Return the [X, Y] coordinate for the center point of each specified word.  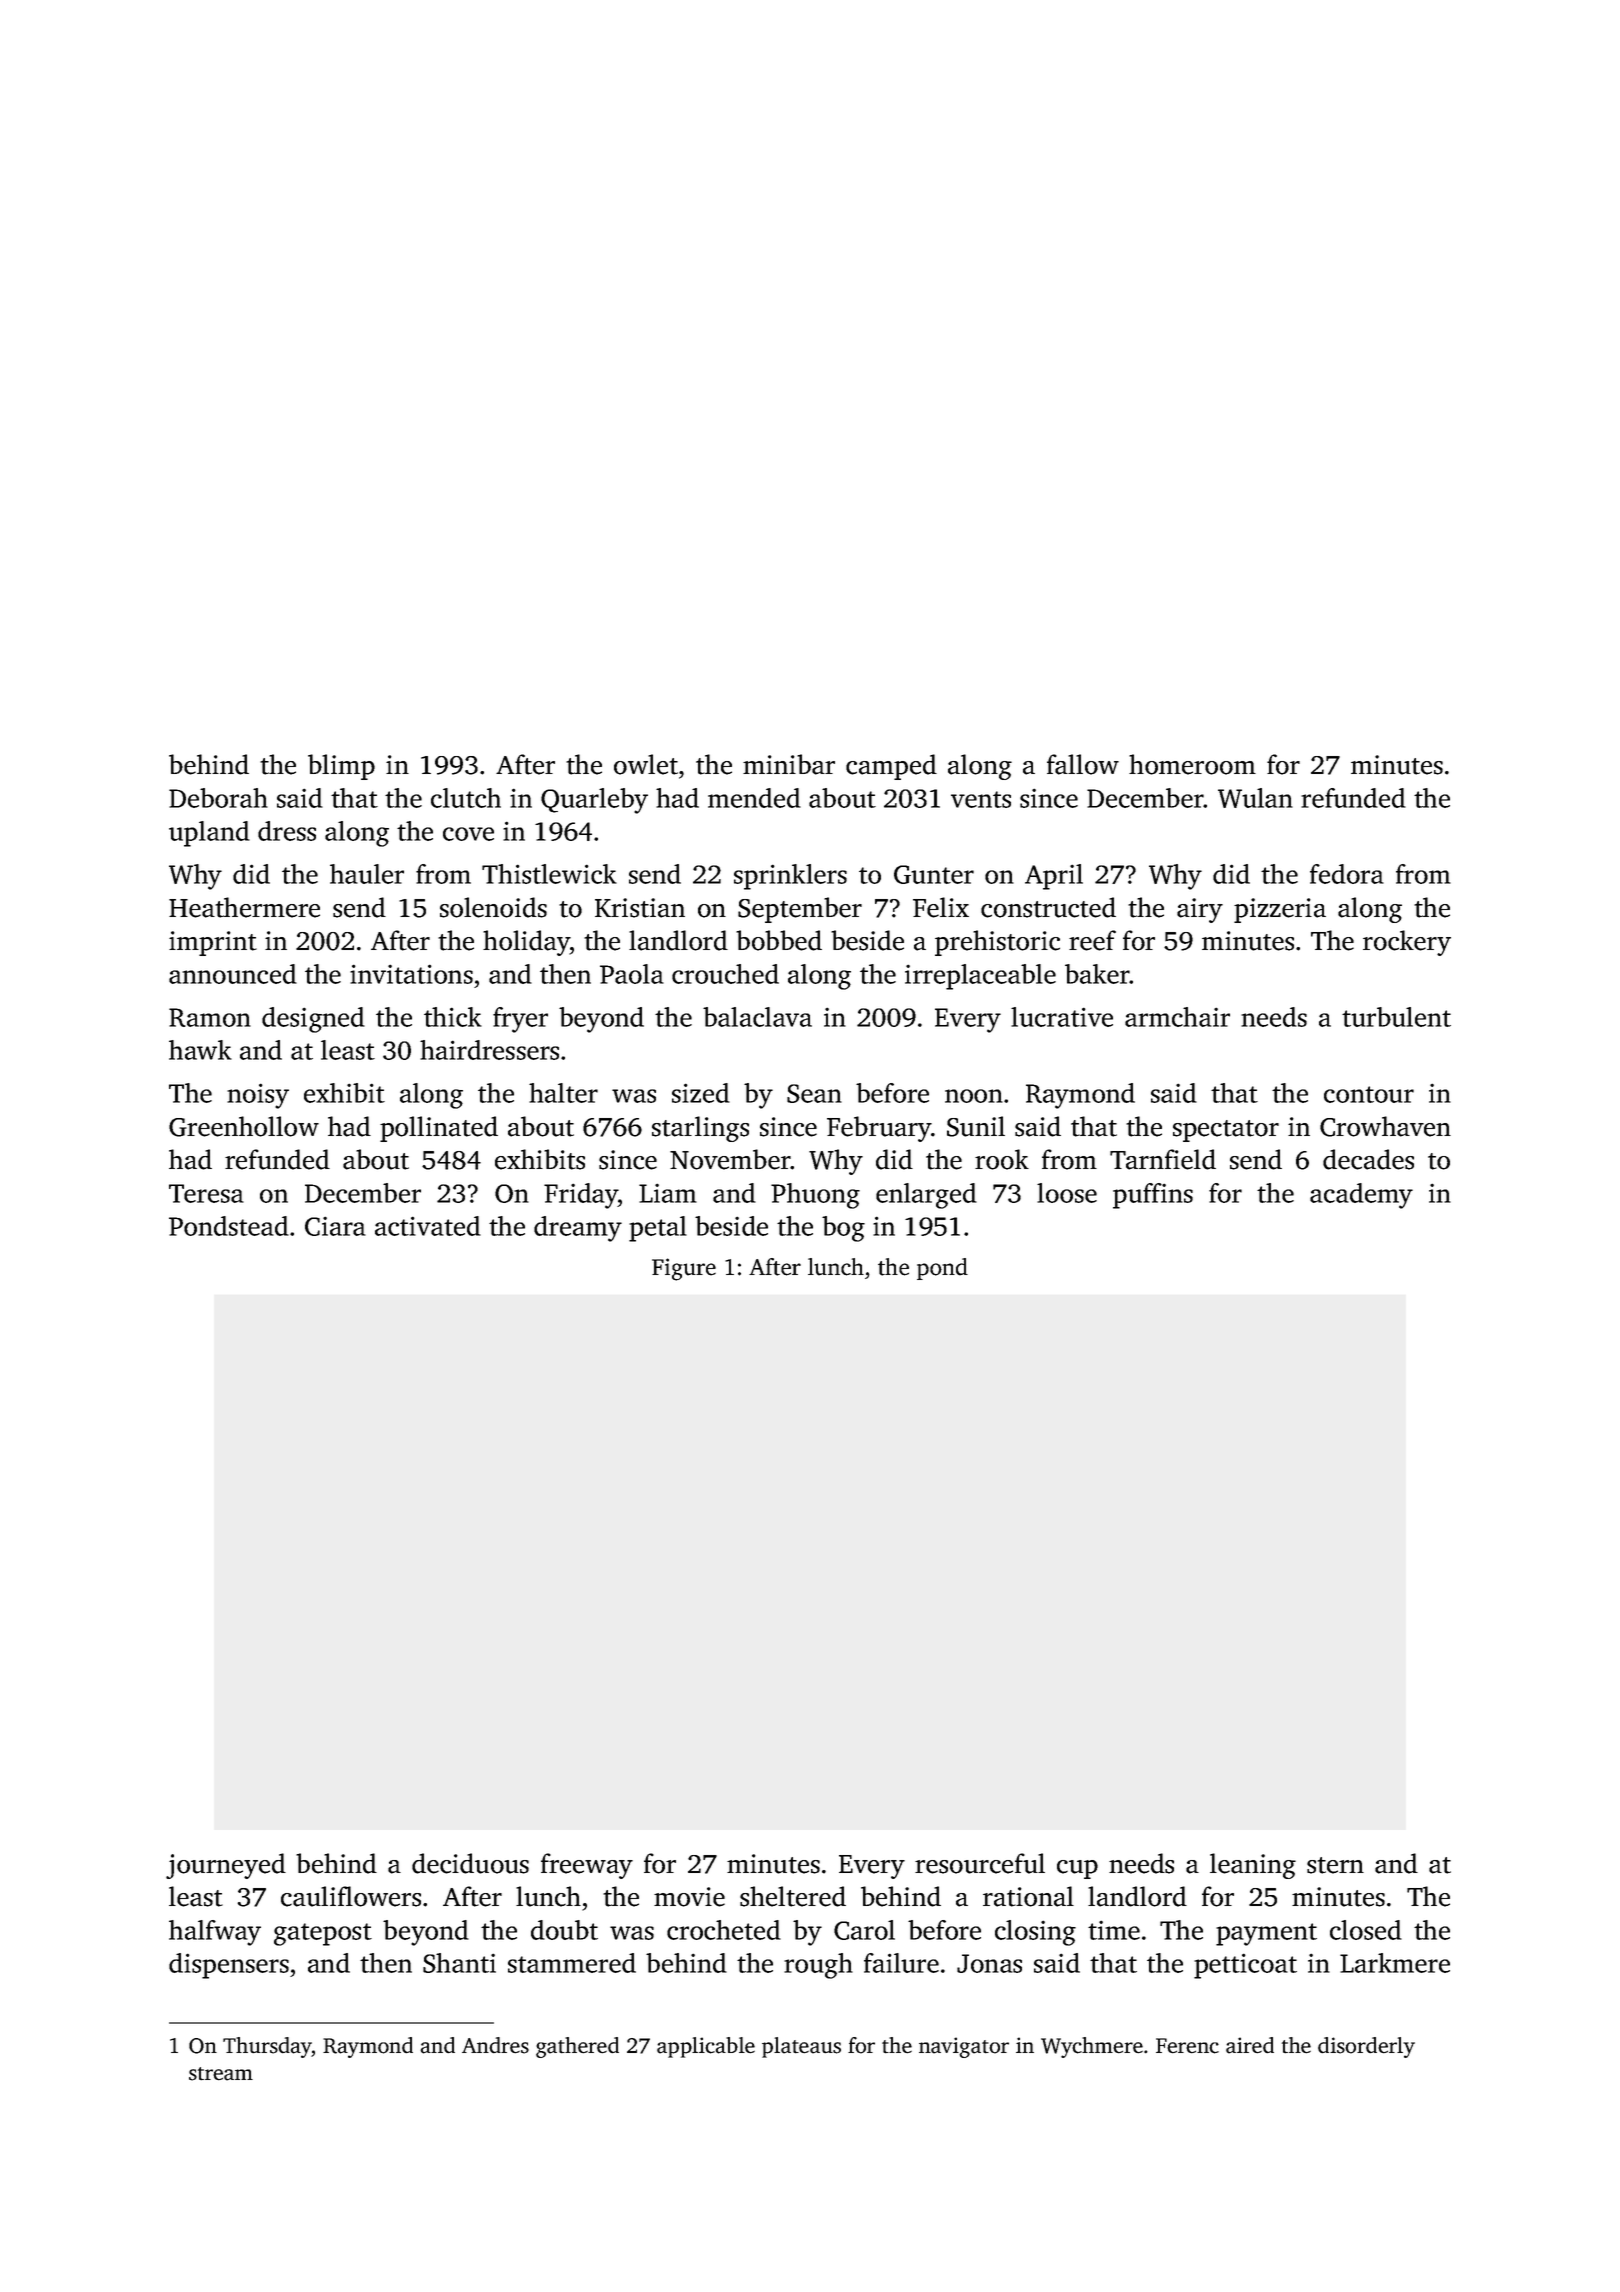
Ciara [335, 1226]
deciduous [470, 1863]
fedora [1347, 874]
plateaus [801, 2047]
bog [843, 1229]
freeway [587, 1866]
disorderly [1366, 2047]
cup [1077, 1869]
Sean [814, 1093]
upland [209, 834]
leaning [1253, 1866]
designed [313, 1020]
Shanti [459, 1963]
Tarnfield [1163, 1159]
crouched [725, 974]
